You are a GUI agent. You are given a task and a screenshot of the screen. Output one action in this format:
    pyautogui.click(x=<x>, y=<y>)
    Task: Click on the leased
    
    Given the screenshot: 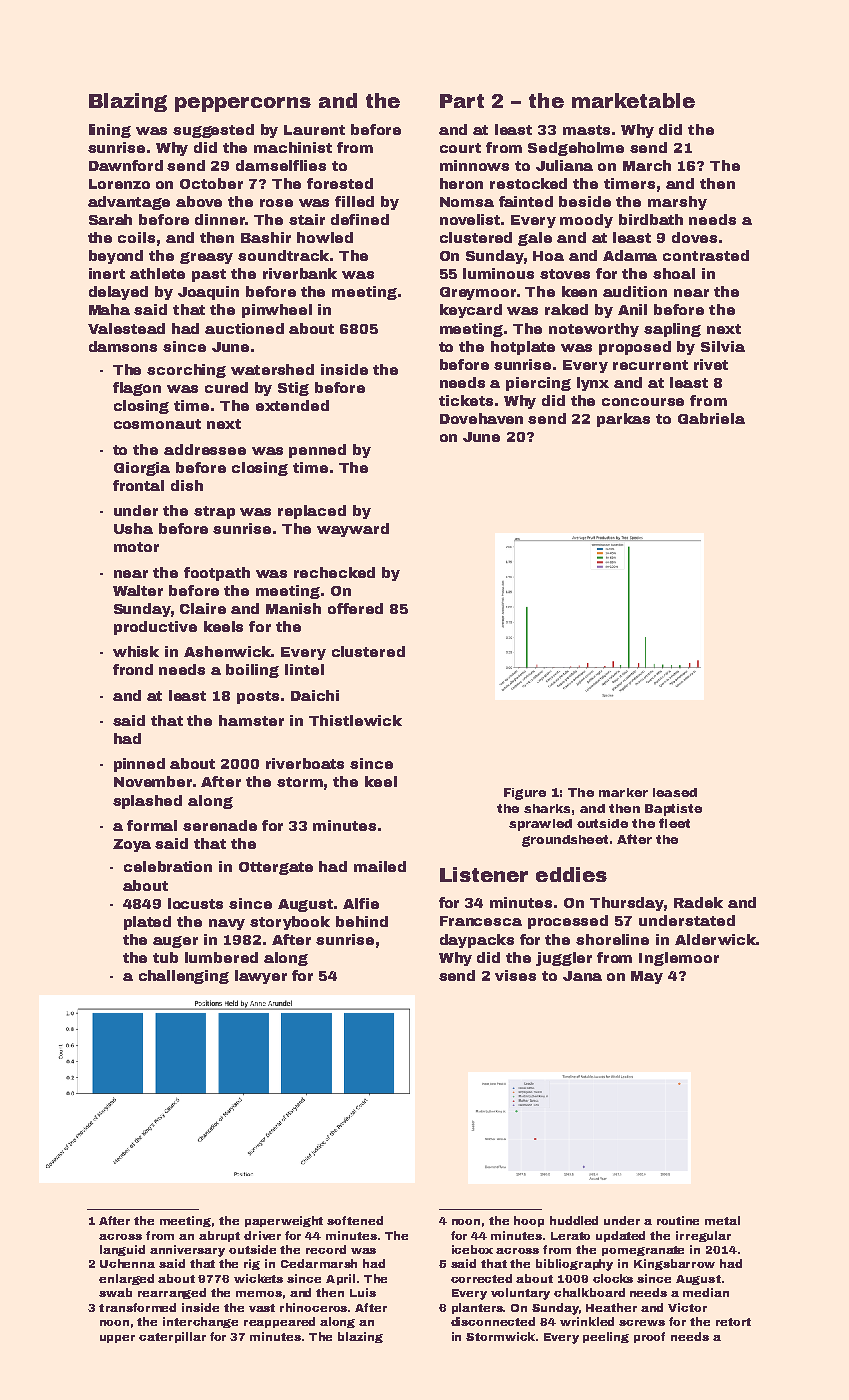 What is the action you would take?
    pyautogui.click(x=675, y=792)
